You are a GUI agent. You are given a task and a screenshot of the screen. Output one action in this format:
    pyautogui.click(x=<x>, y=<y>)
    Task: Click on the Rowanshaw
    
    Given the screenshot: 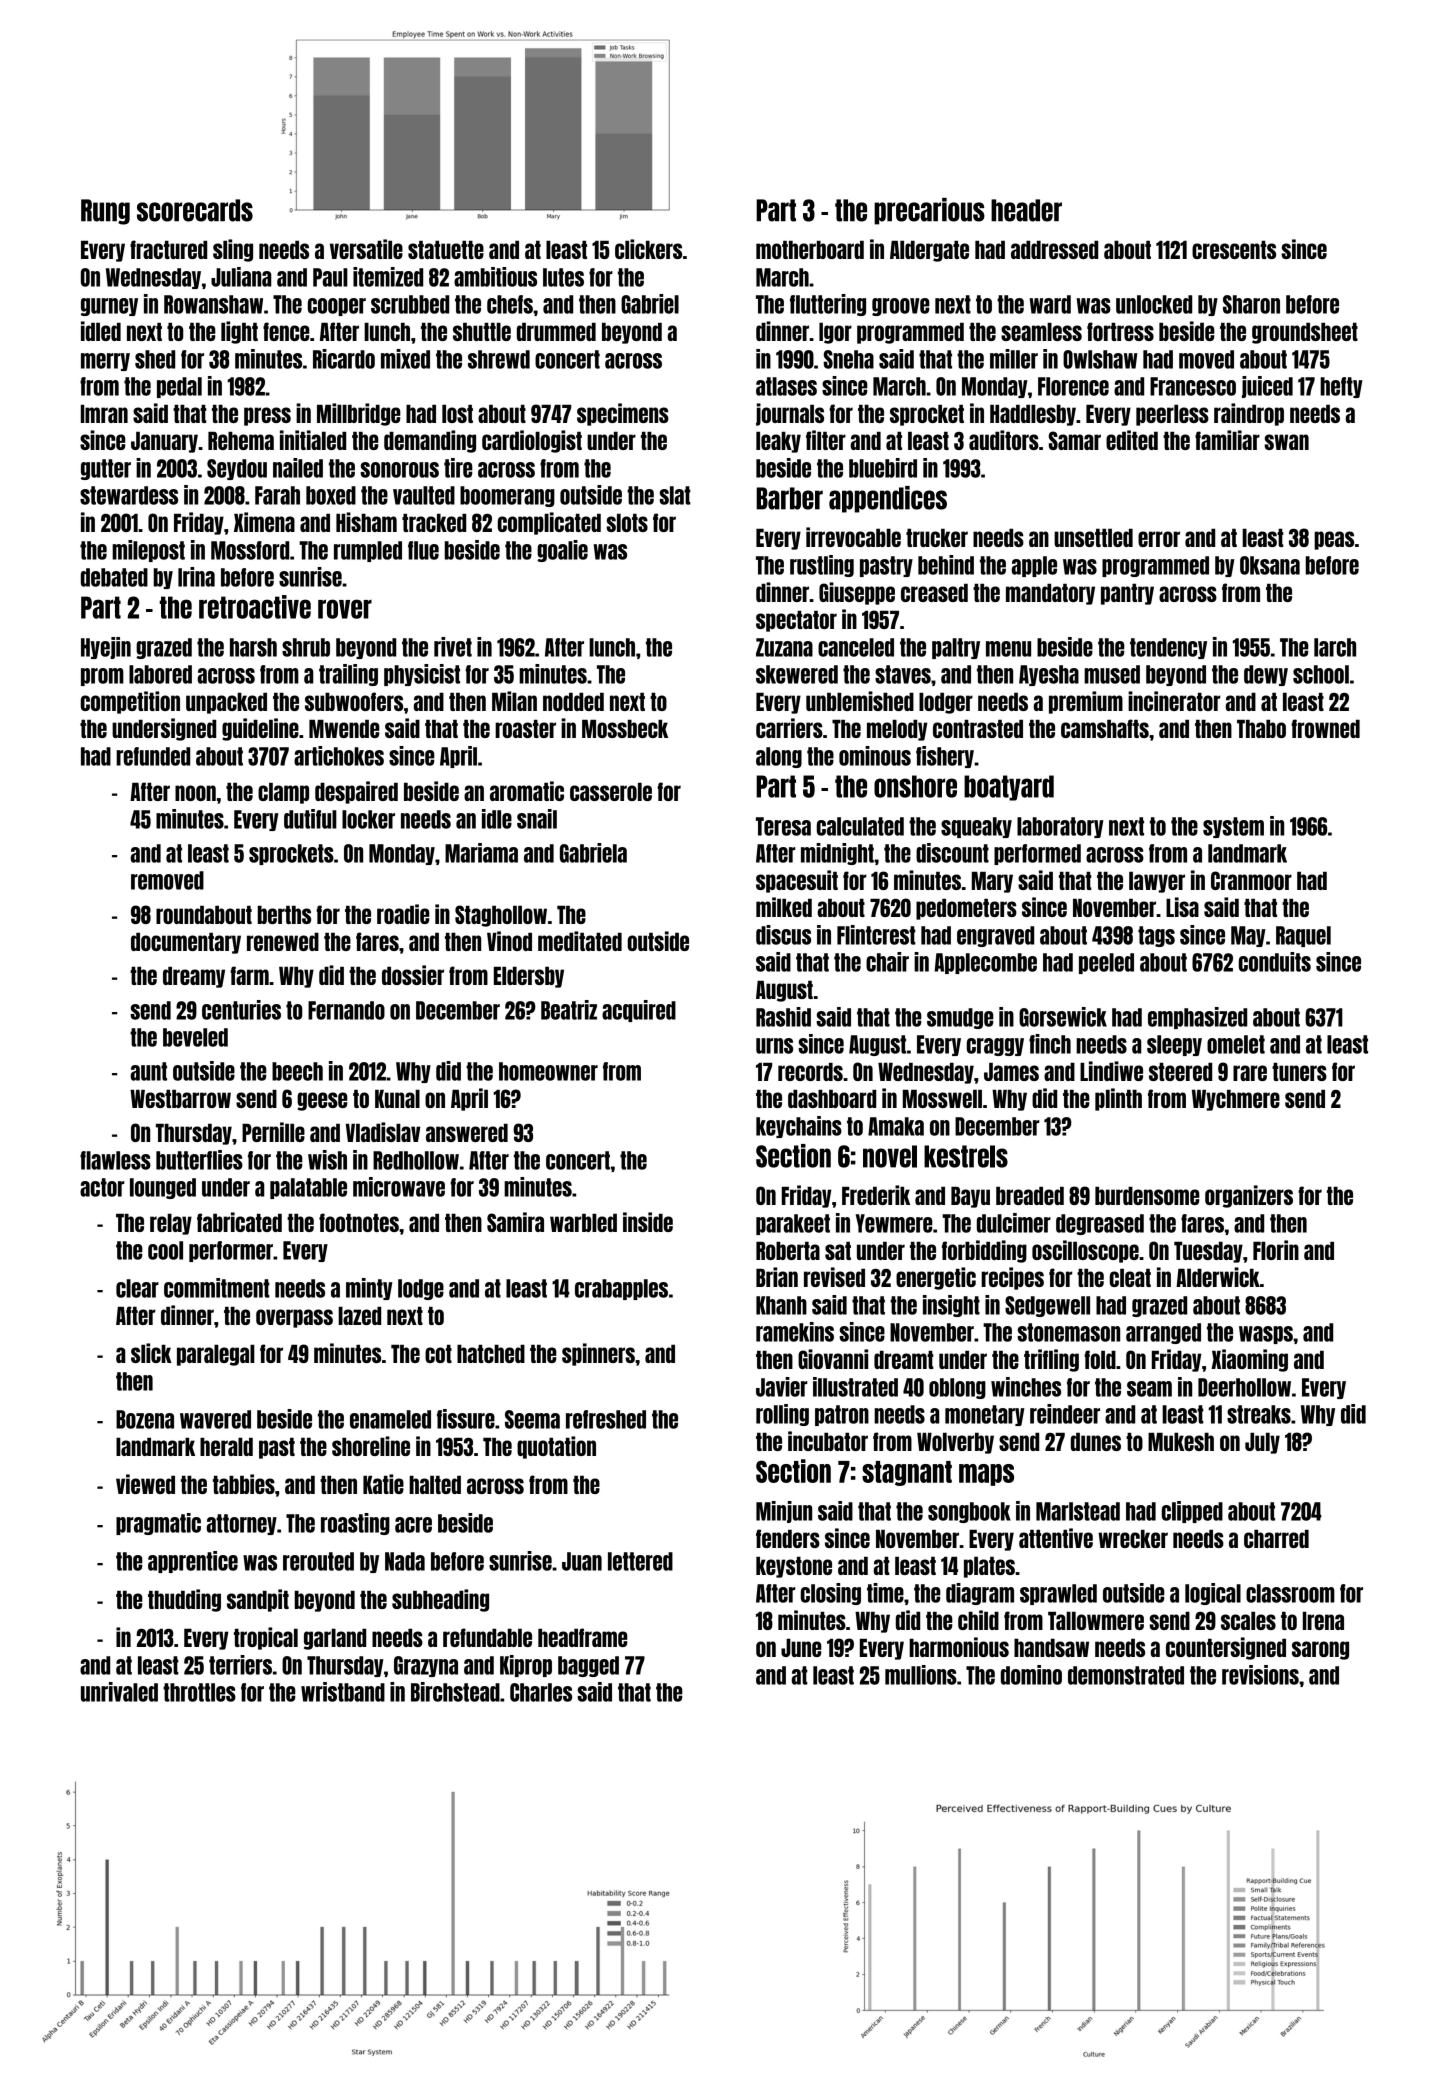 What is the action you would take?
    pyautogui.click(x=213, y=304)
